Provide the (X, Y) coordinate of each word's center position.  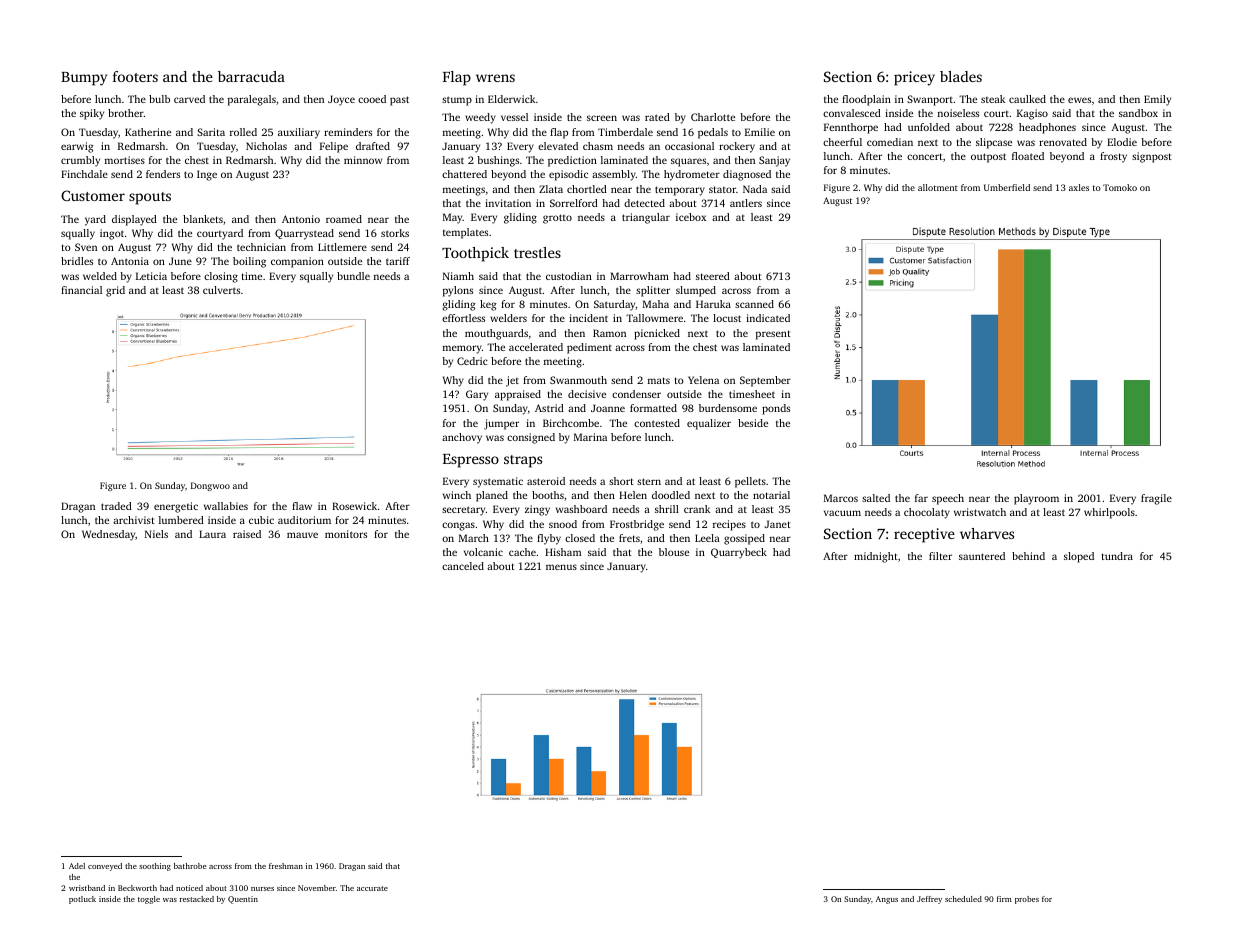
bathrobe (190, 866)
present (773, 335)
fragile (1156, 499)
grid (115, 291)
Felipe (334, 147)
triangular (646, 218)
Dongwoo (210, 486)
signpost (1152, 157)
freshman (286, 866)
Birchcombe (571, 423)
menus (561, 567)
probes (1027, 900)
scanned (754, 304)
